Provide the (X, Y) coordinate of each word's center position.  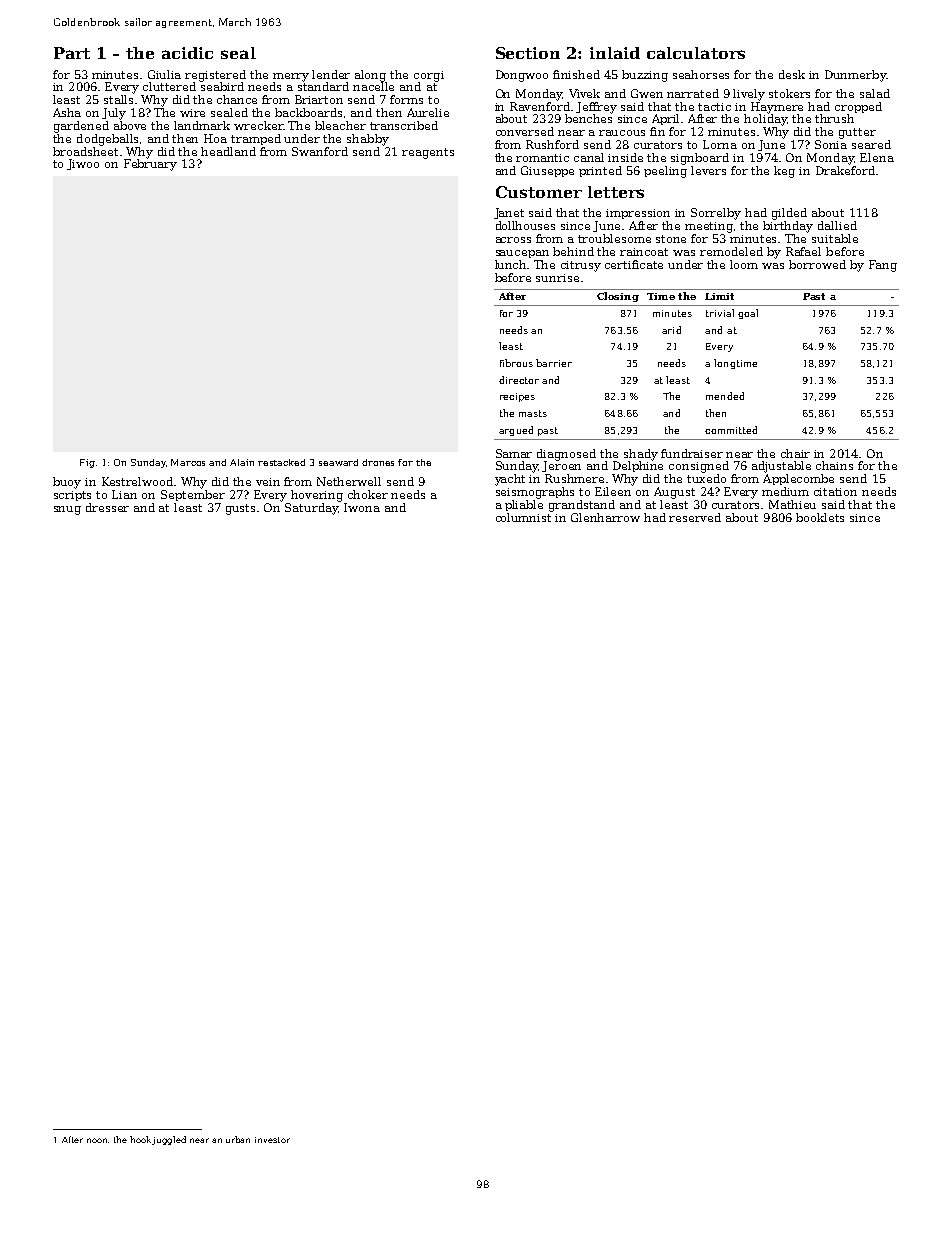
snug (67, 510)
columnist (523, 517)
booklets (820, 517)
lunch (511, 264)
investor (272, 1140)
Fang (883, 266)
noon (97, 1140)
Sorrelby (716, 214)
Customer (539, 192)
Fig (87, 463)
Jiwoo (83, 164)
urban (238, 1139)
